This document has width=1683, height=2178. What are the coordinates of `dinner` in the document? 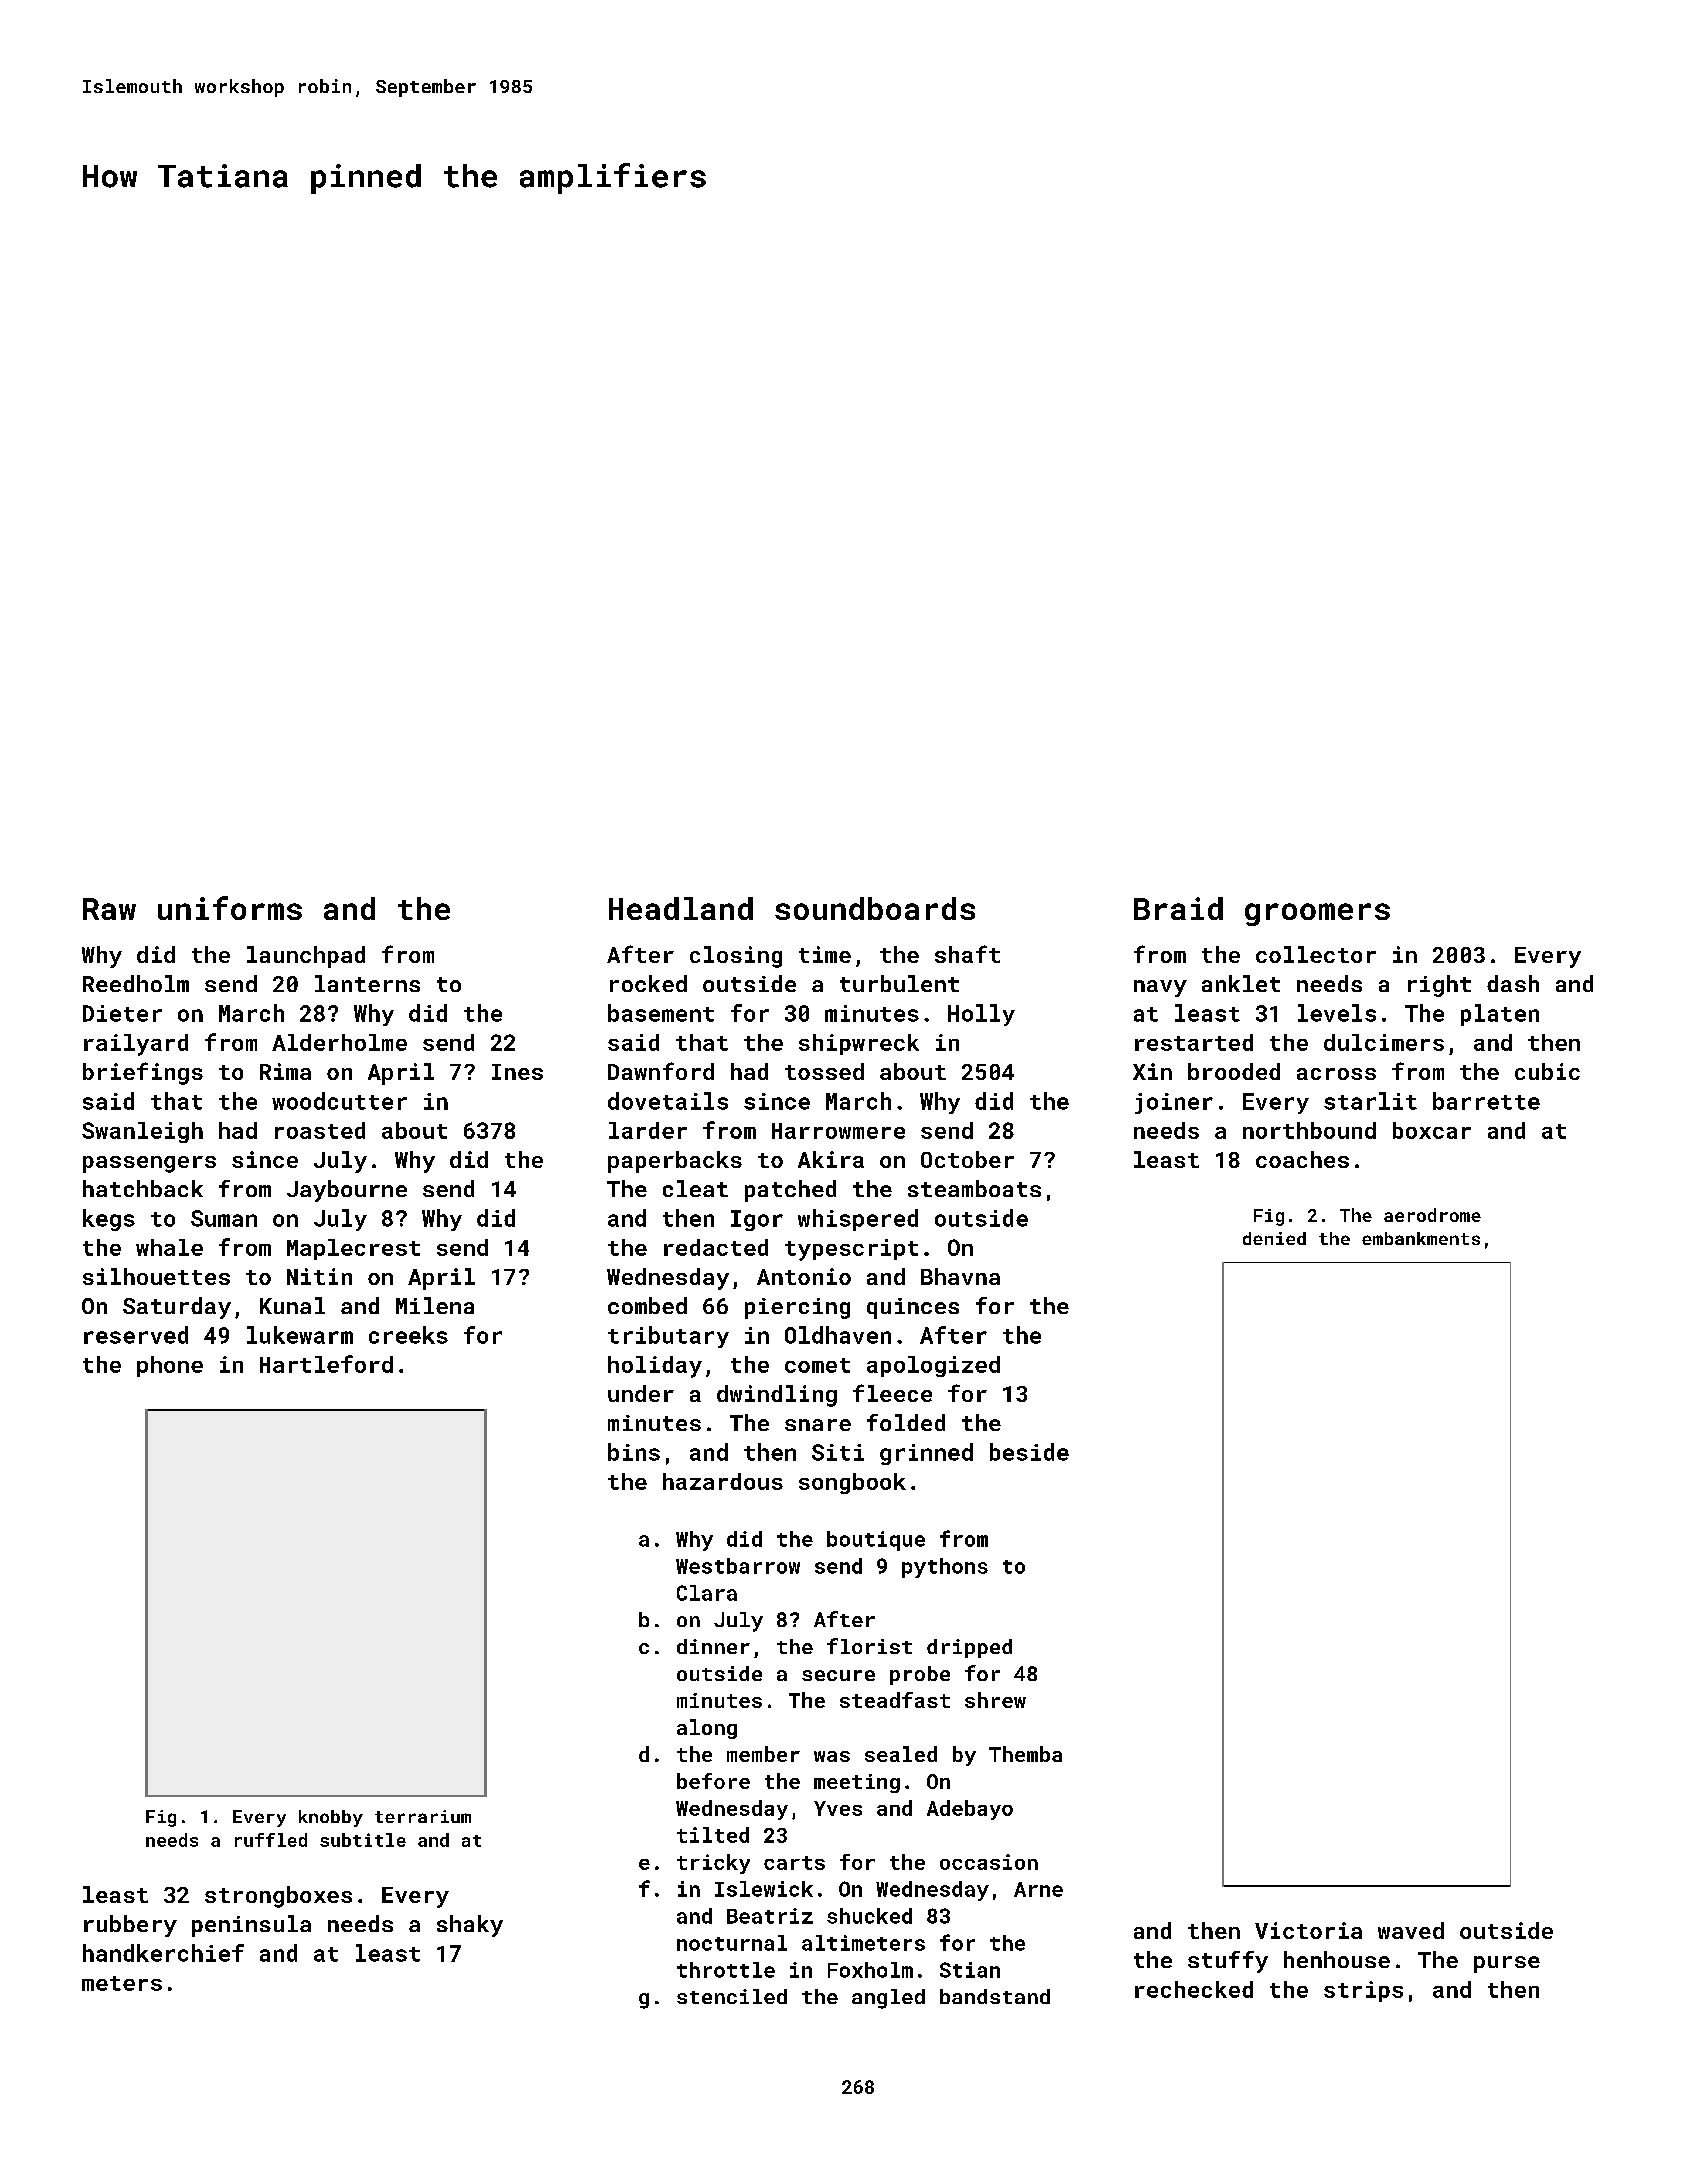 It's located at (713, 1646).
